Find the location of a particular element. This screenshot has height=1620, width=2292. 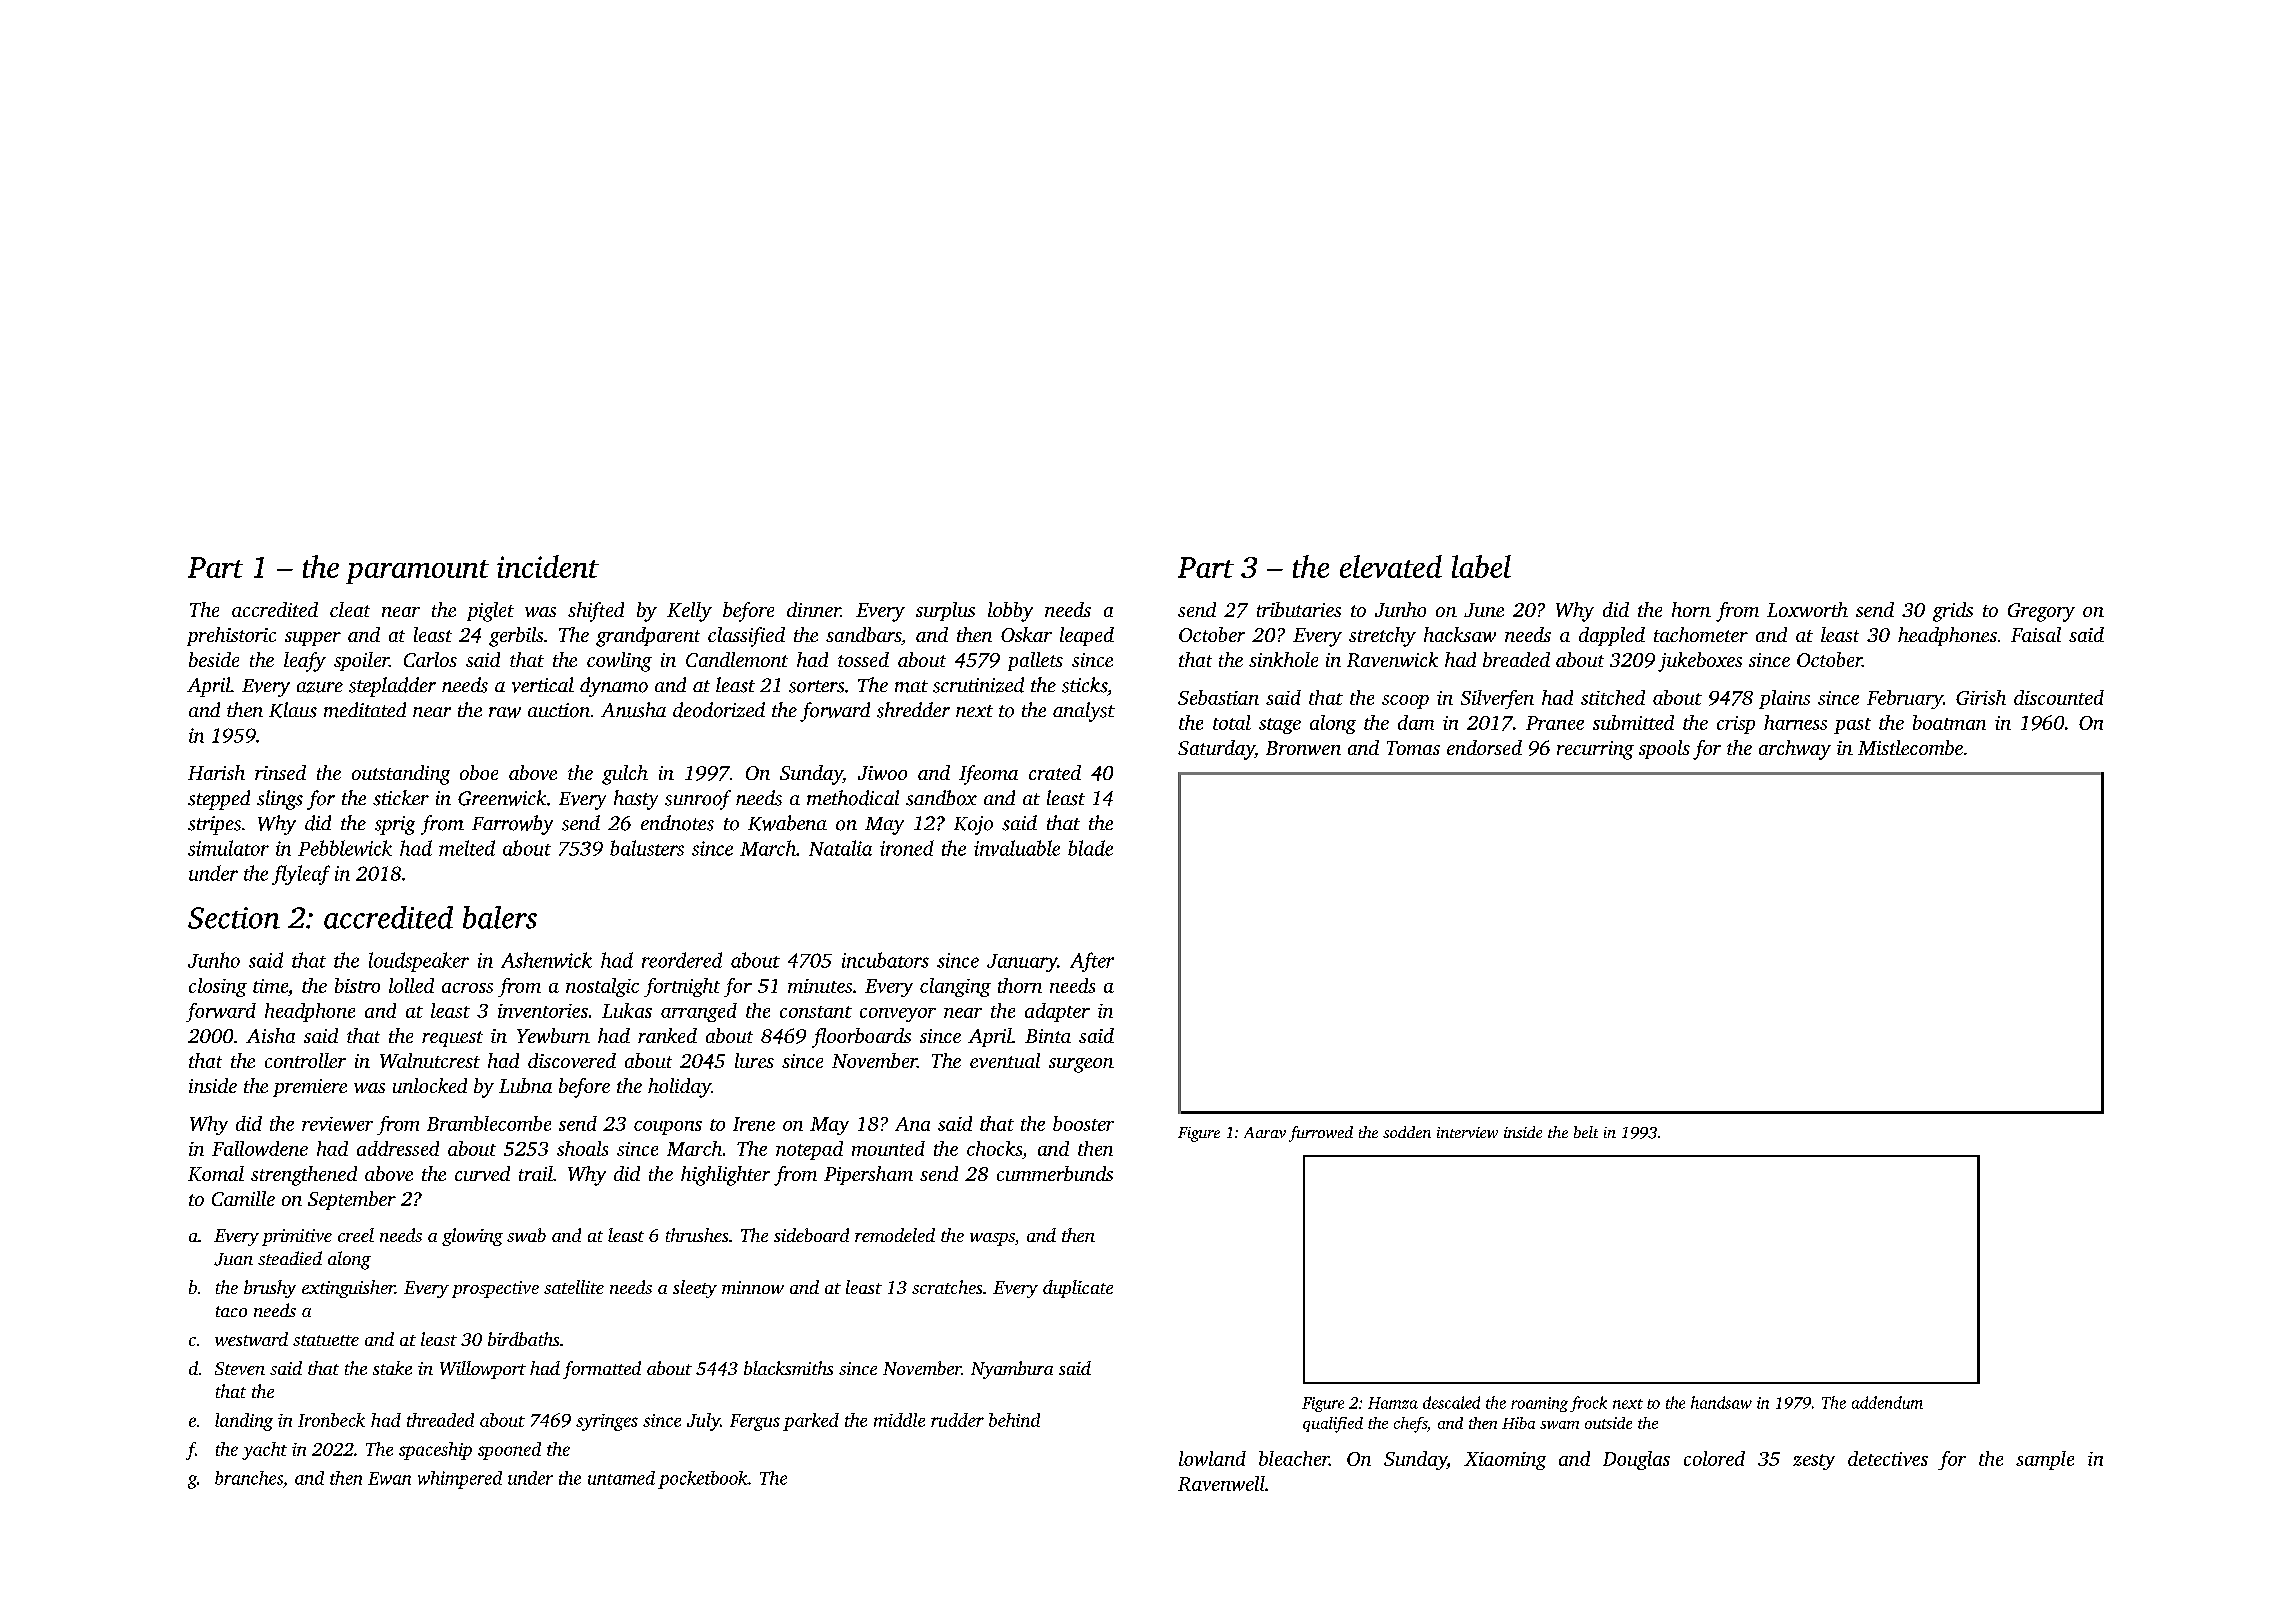

spoiler is located at coordinates (361, 661).
